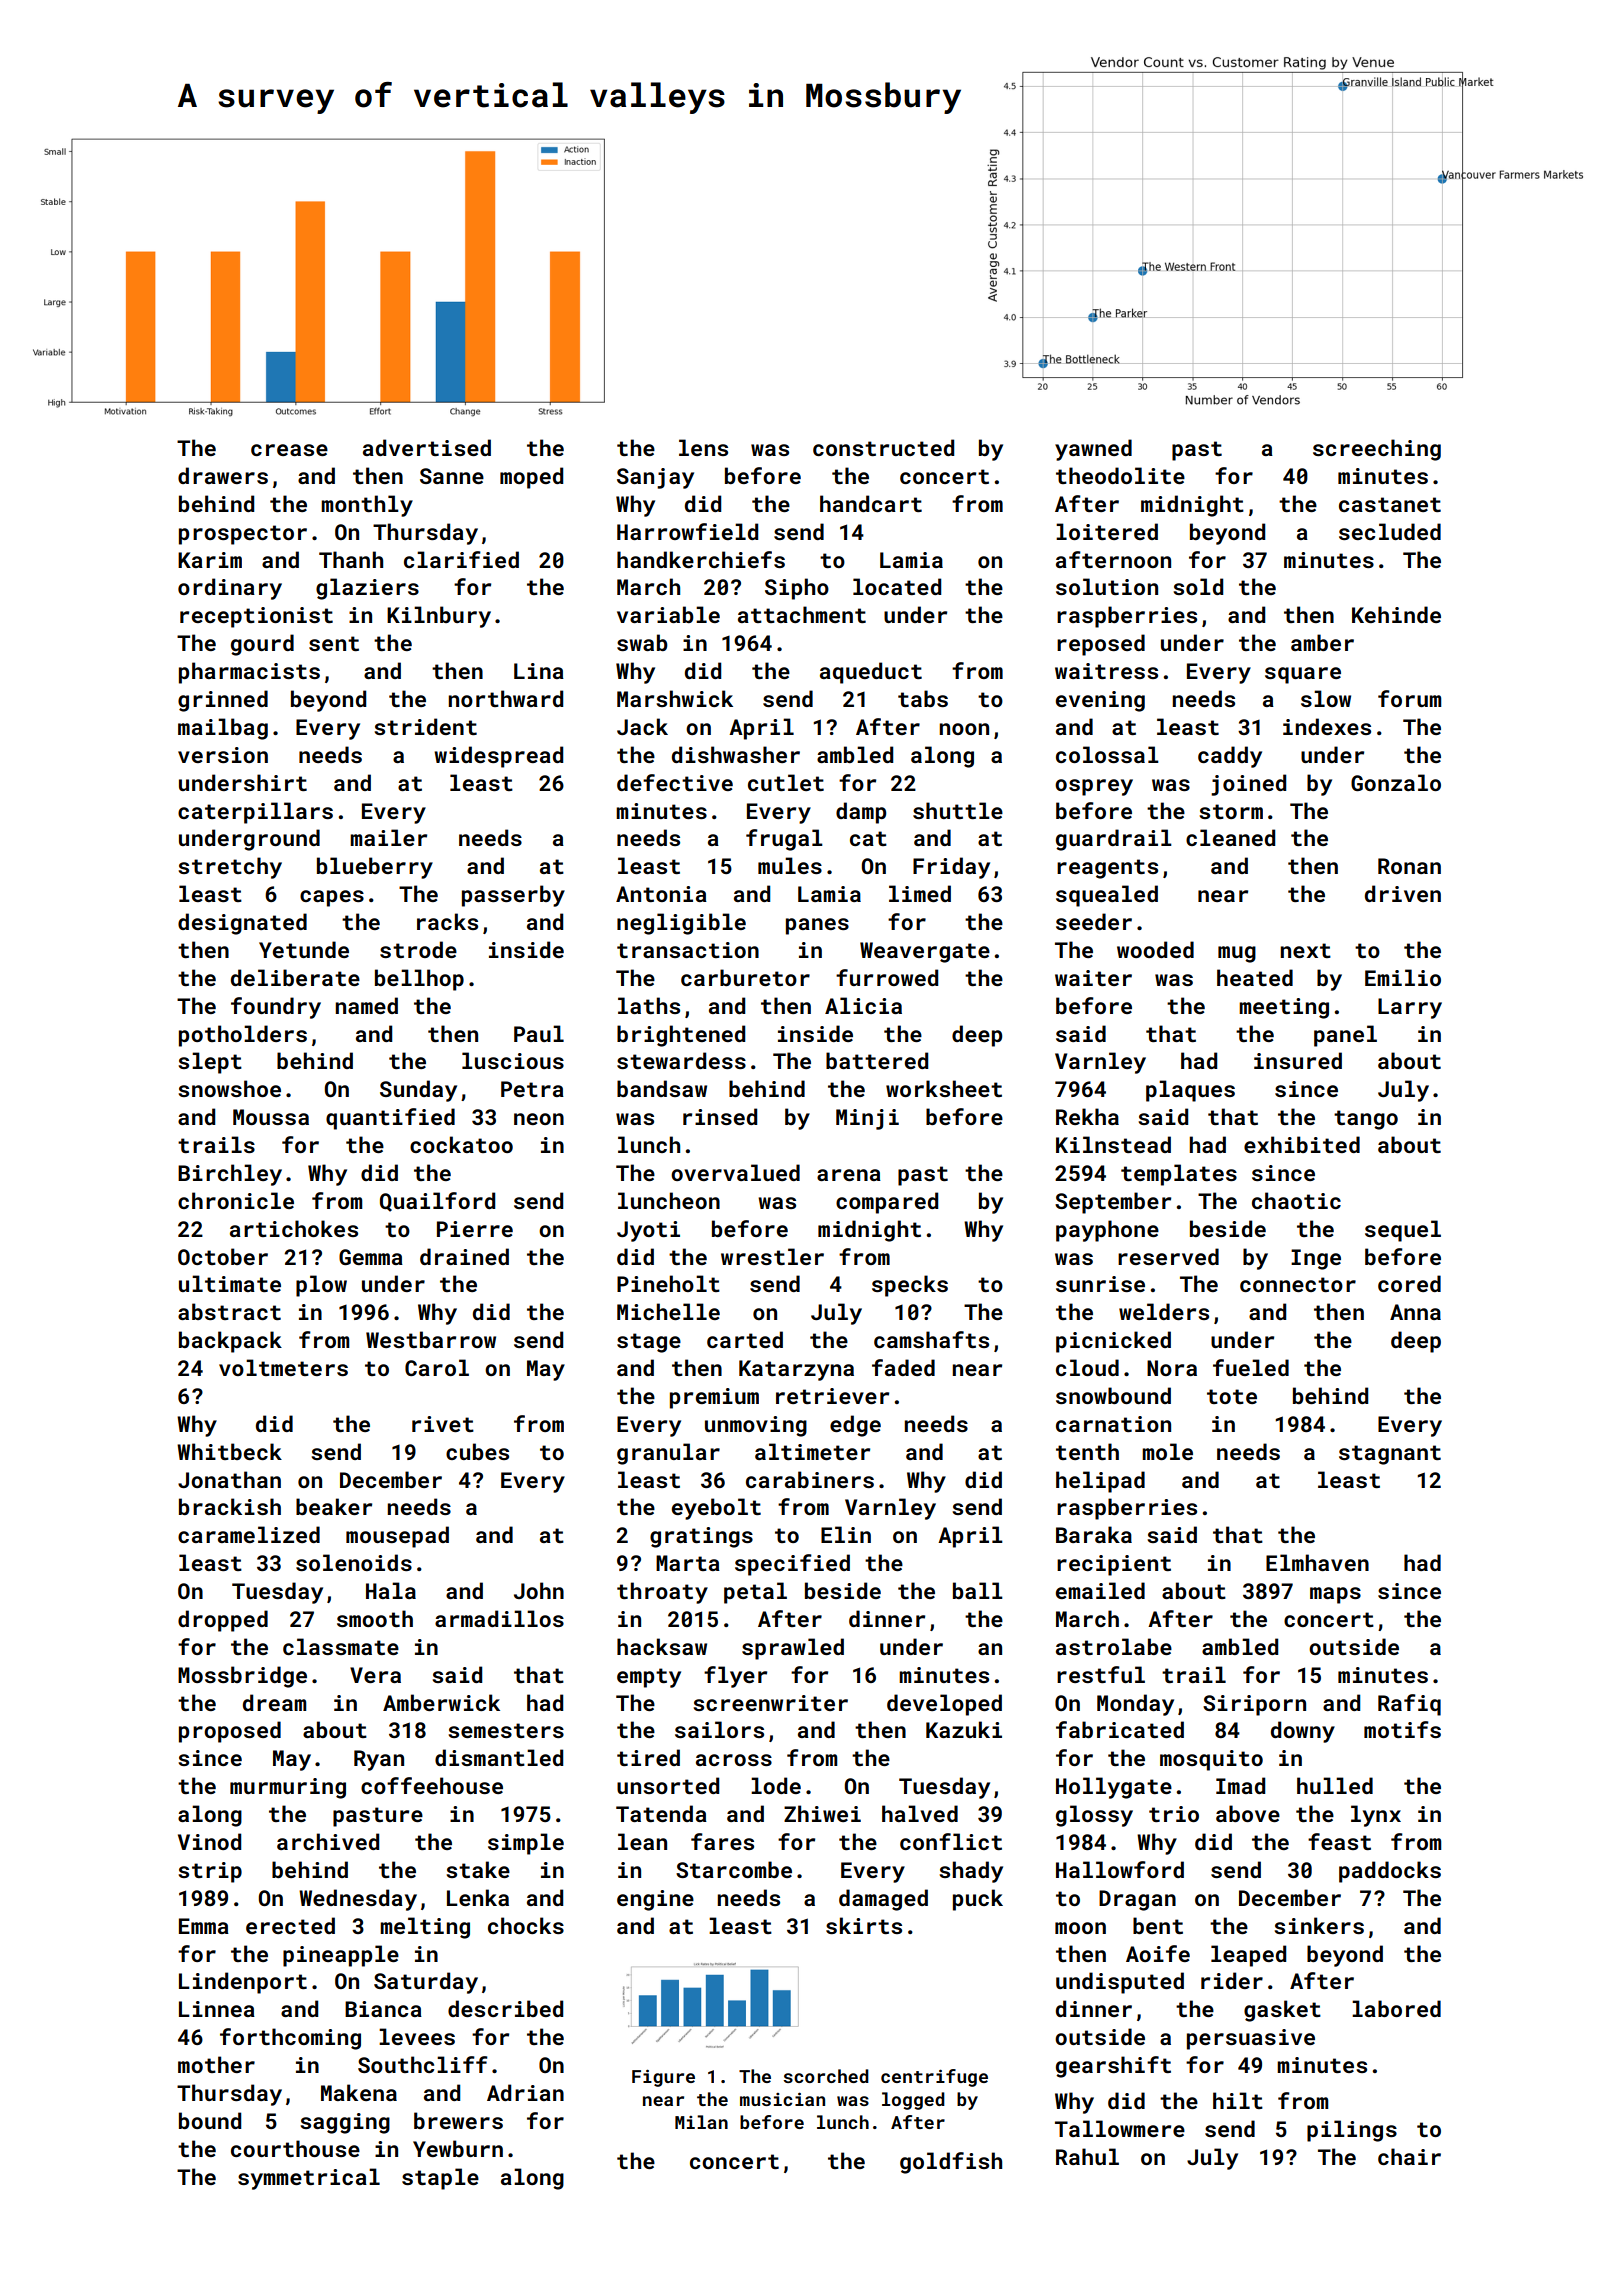 This screenshot has width=1620, height=2292. Describe the element at coordinates (256, 617) in the screenshot. I see `receptionist` at that location.
